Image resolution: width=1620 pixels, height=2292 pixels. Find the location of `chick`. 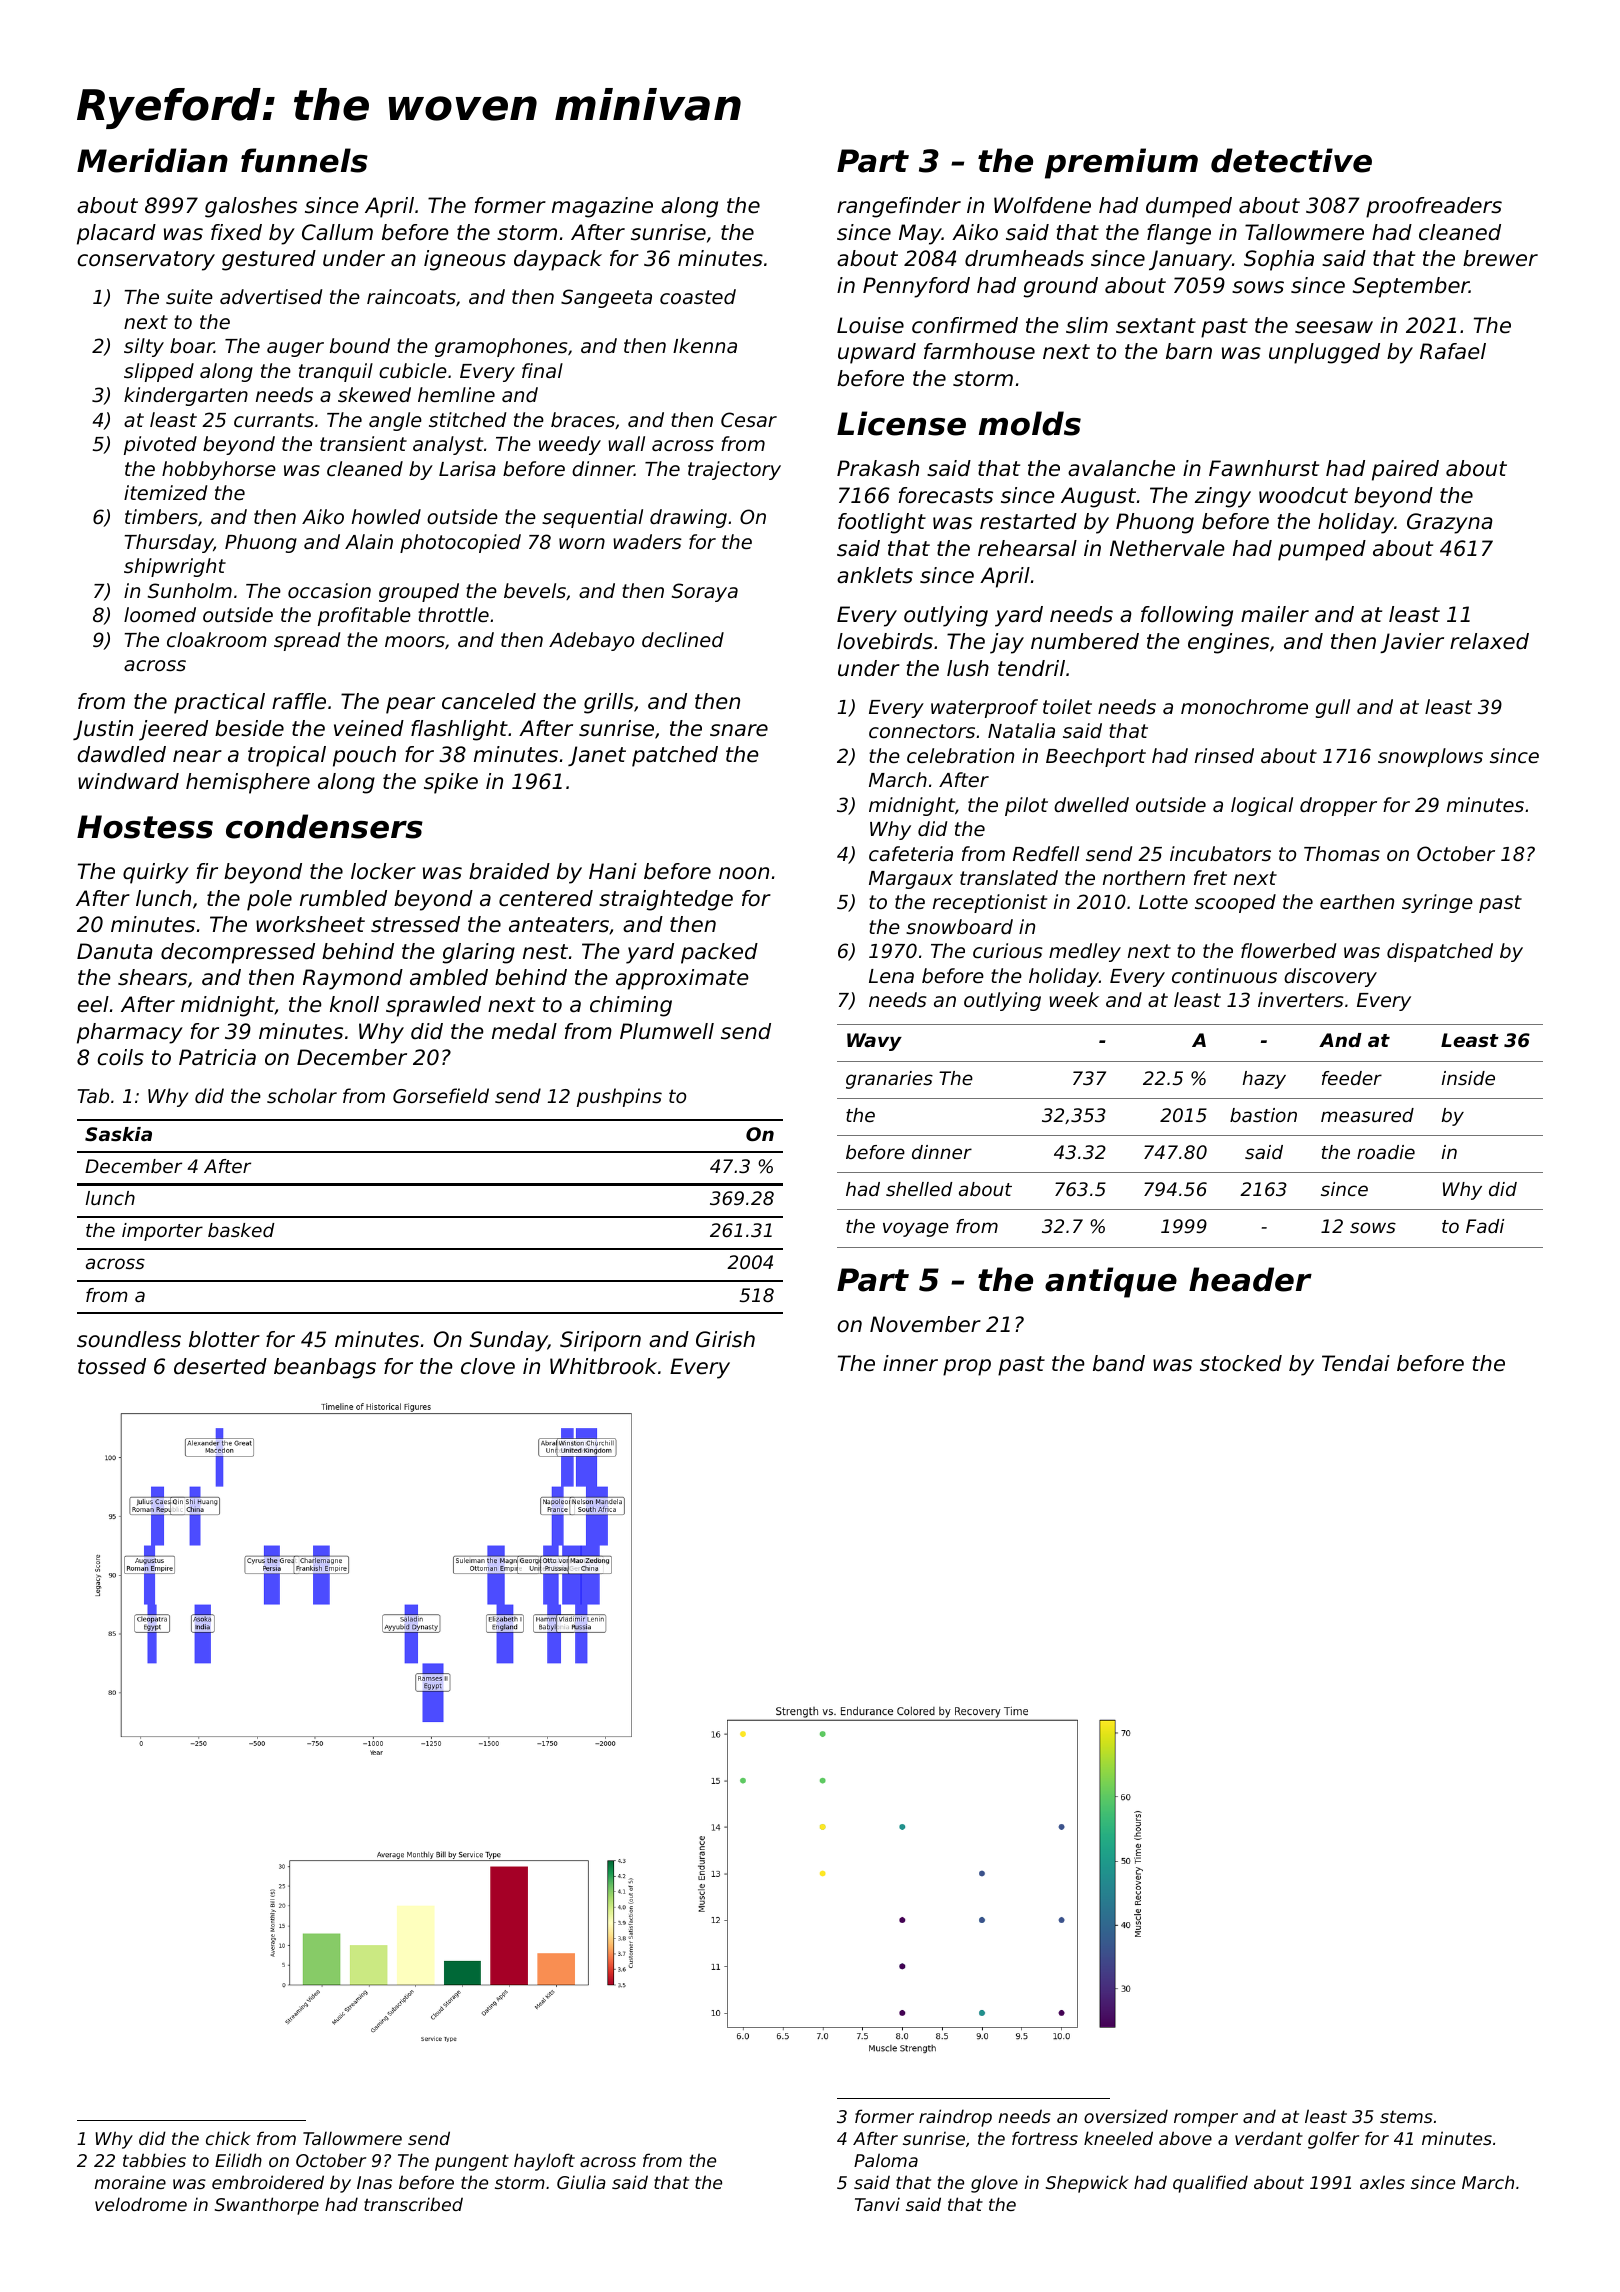

chick is located at coordinates (228, 2138).
